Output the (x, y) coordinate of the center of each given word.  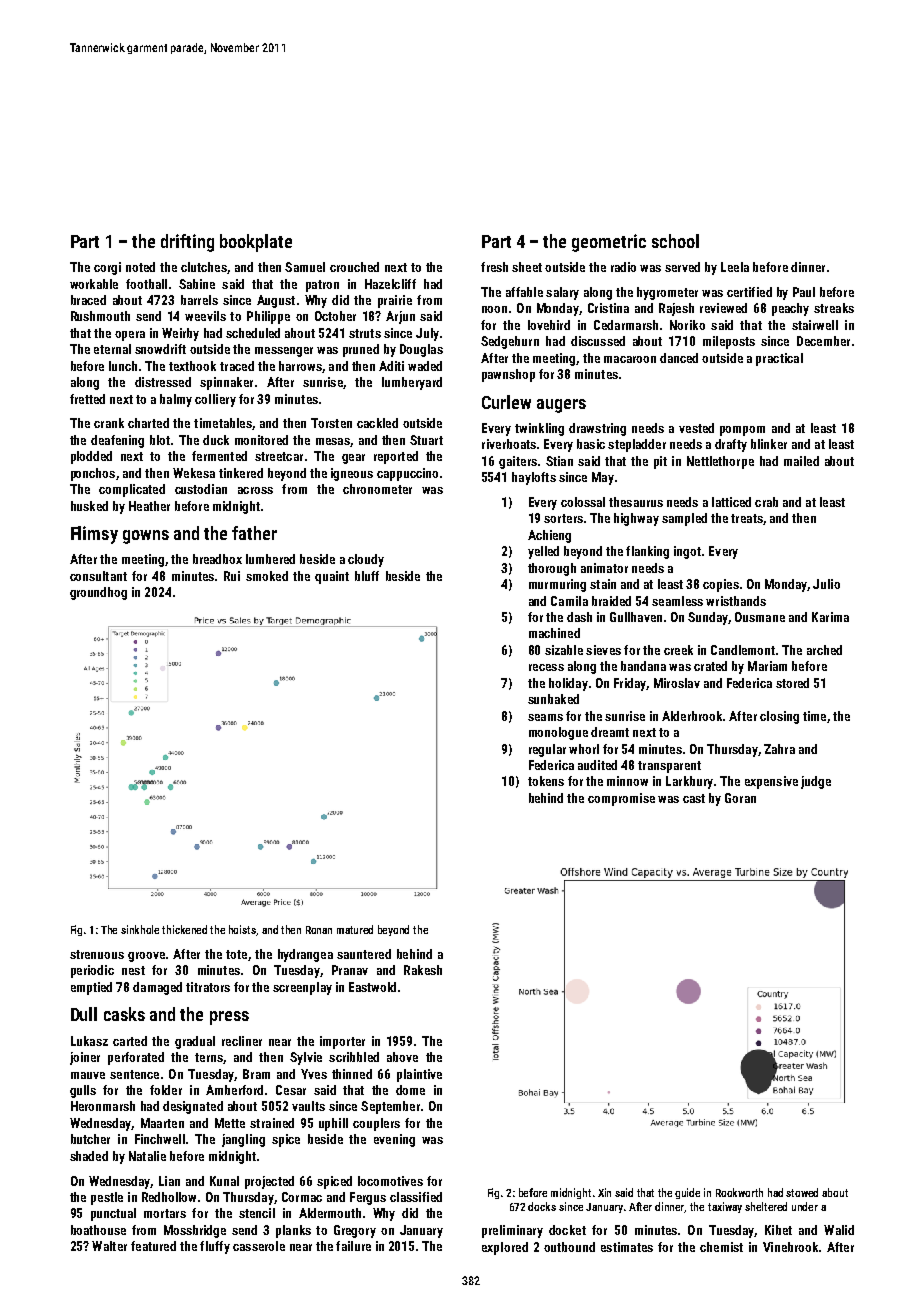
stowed (802, 1192)
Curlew (506, 402)
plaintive (419, 1075)
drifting (187, 243)
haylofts (534, 478)
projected (269, 1182)
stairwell (815, 325)
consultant (98, 576)
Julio (826, 584)
